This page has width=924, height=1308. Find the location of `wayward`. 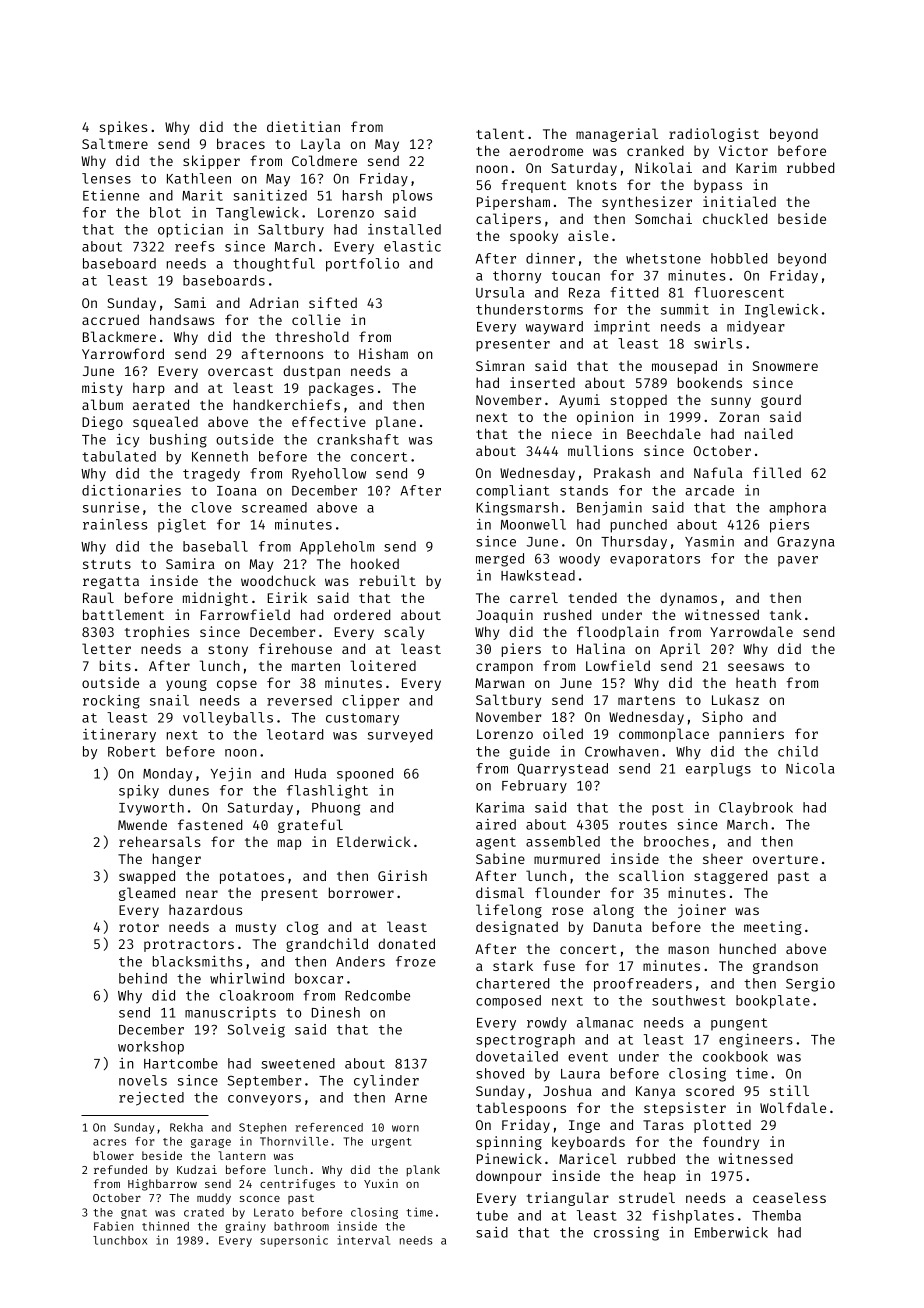

wayward is located at coordinates (554, 328).
